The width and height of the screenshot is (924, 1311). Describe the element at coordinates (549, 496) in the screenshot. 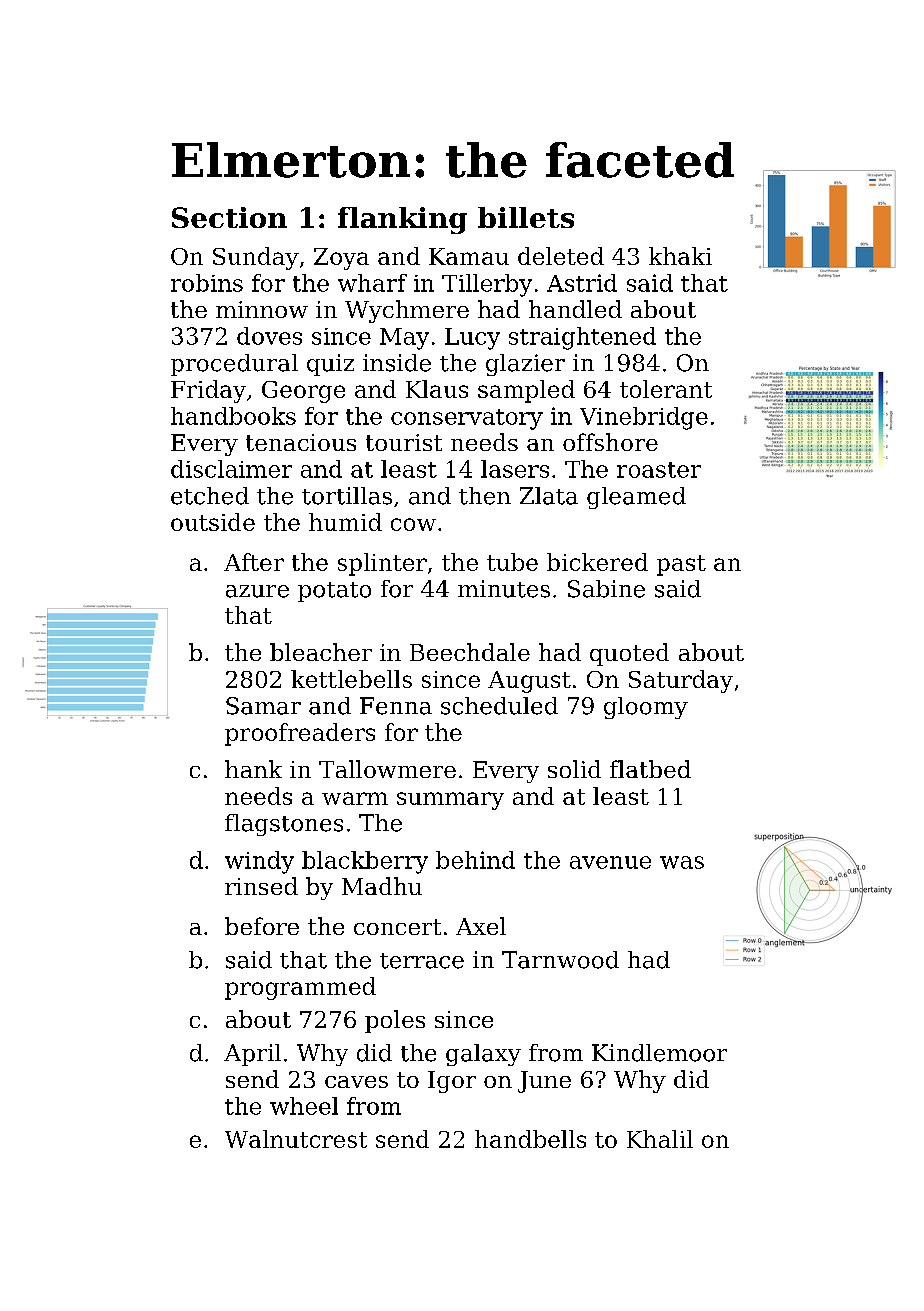

I see `Zlata` at that location.
